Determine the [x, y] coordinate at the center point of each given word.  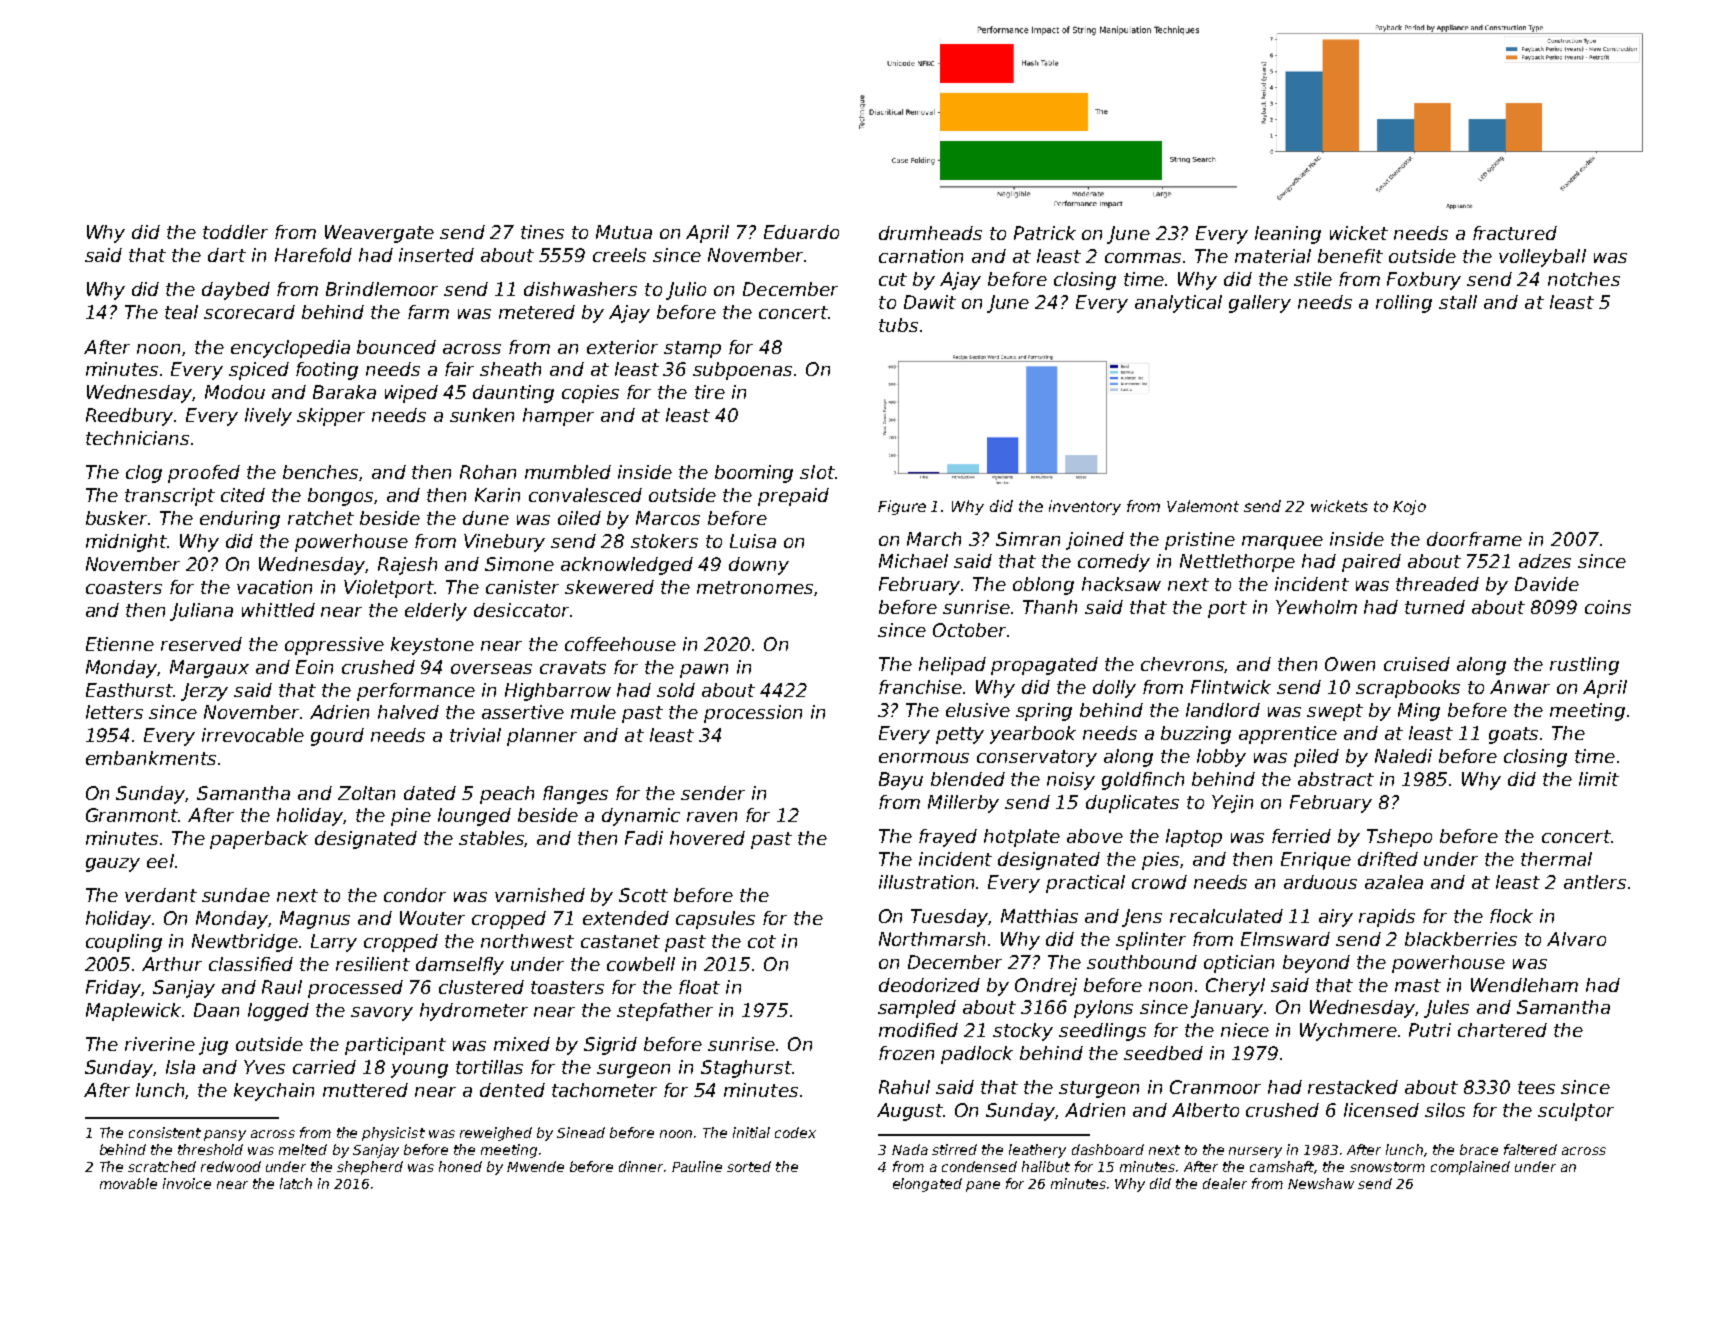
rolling [1404, 304]
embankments [151, 758]
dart [227, 255]
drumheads [930, 233]
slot [817, 472]
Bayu [901, 781]
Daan [216, 1010]
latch [296, 1183]
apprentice [1288, 735]
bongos [341, 497]
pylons [1103, 1009]
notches [1584, 279]
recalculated [1226, 916]
